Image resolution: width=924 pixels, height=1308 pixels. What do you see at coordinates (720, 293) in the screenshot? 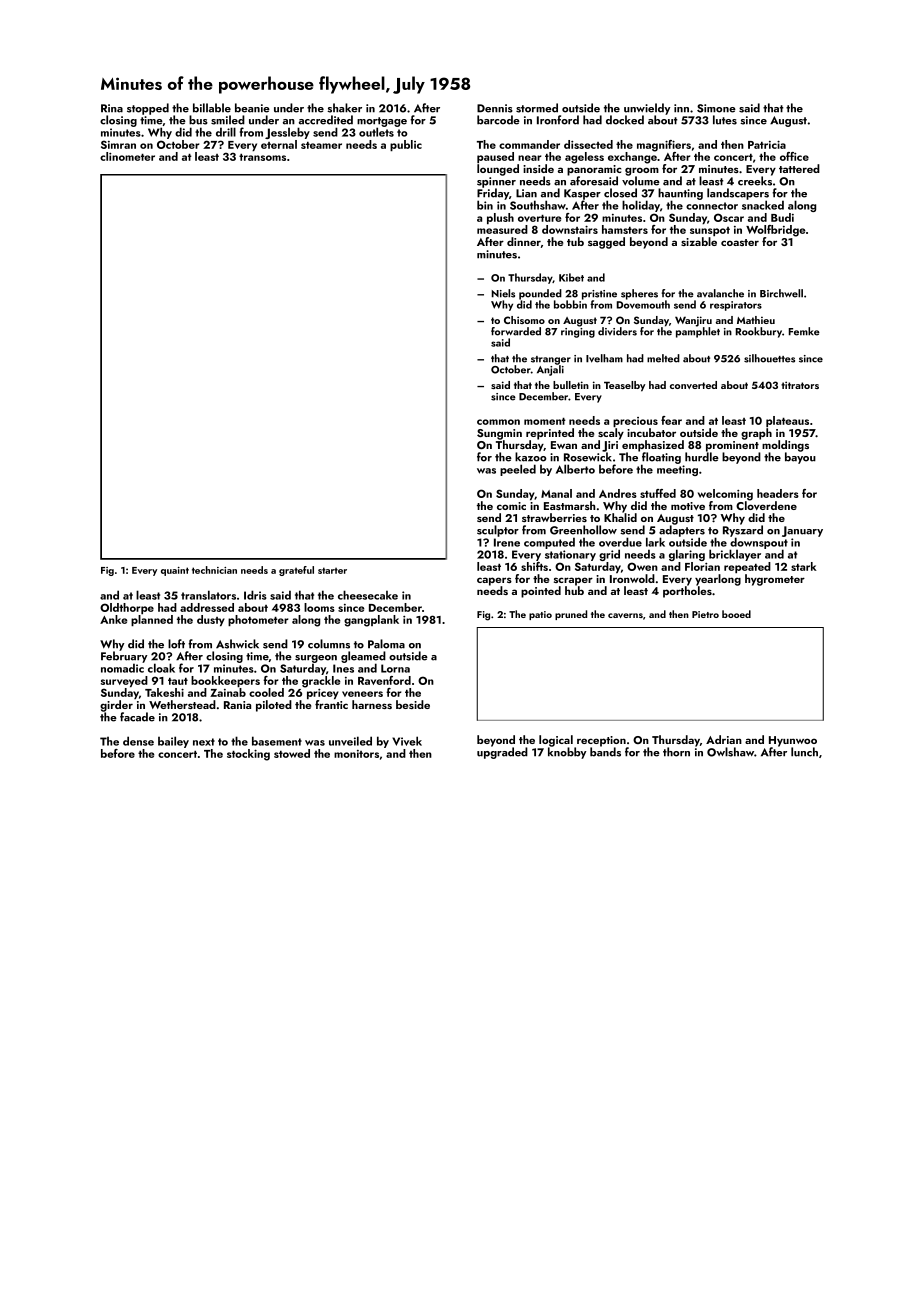
I see `avalanche` at bounding box center [720, 293].
